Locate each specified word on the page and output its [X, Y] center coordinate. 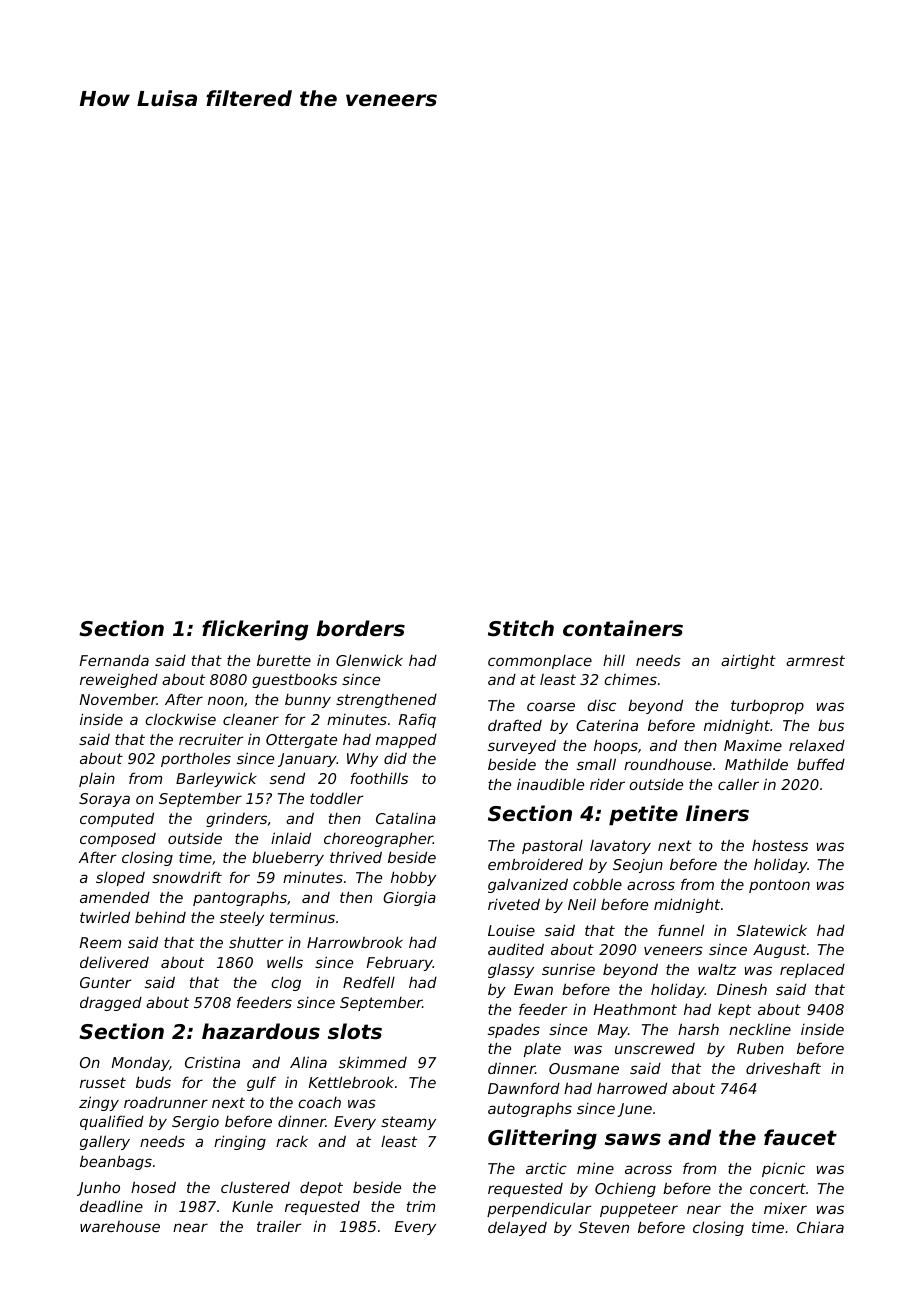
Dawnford [524, 1088]
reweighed [119, 680]
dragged [111, 1004]
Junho [98, 1189]
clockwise [180, 719]
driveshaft [783, 1068]
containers [623, 628]
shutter [256, 942]
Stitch [521, 628]
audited [516, 949]
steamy [408, 1123]
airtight [748, 661]
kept [734, 1011]
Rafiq [417, 720]
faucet [800, 1137]
